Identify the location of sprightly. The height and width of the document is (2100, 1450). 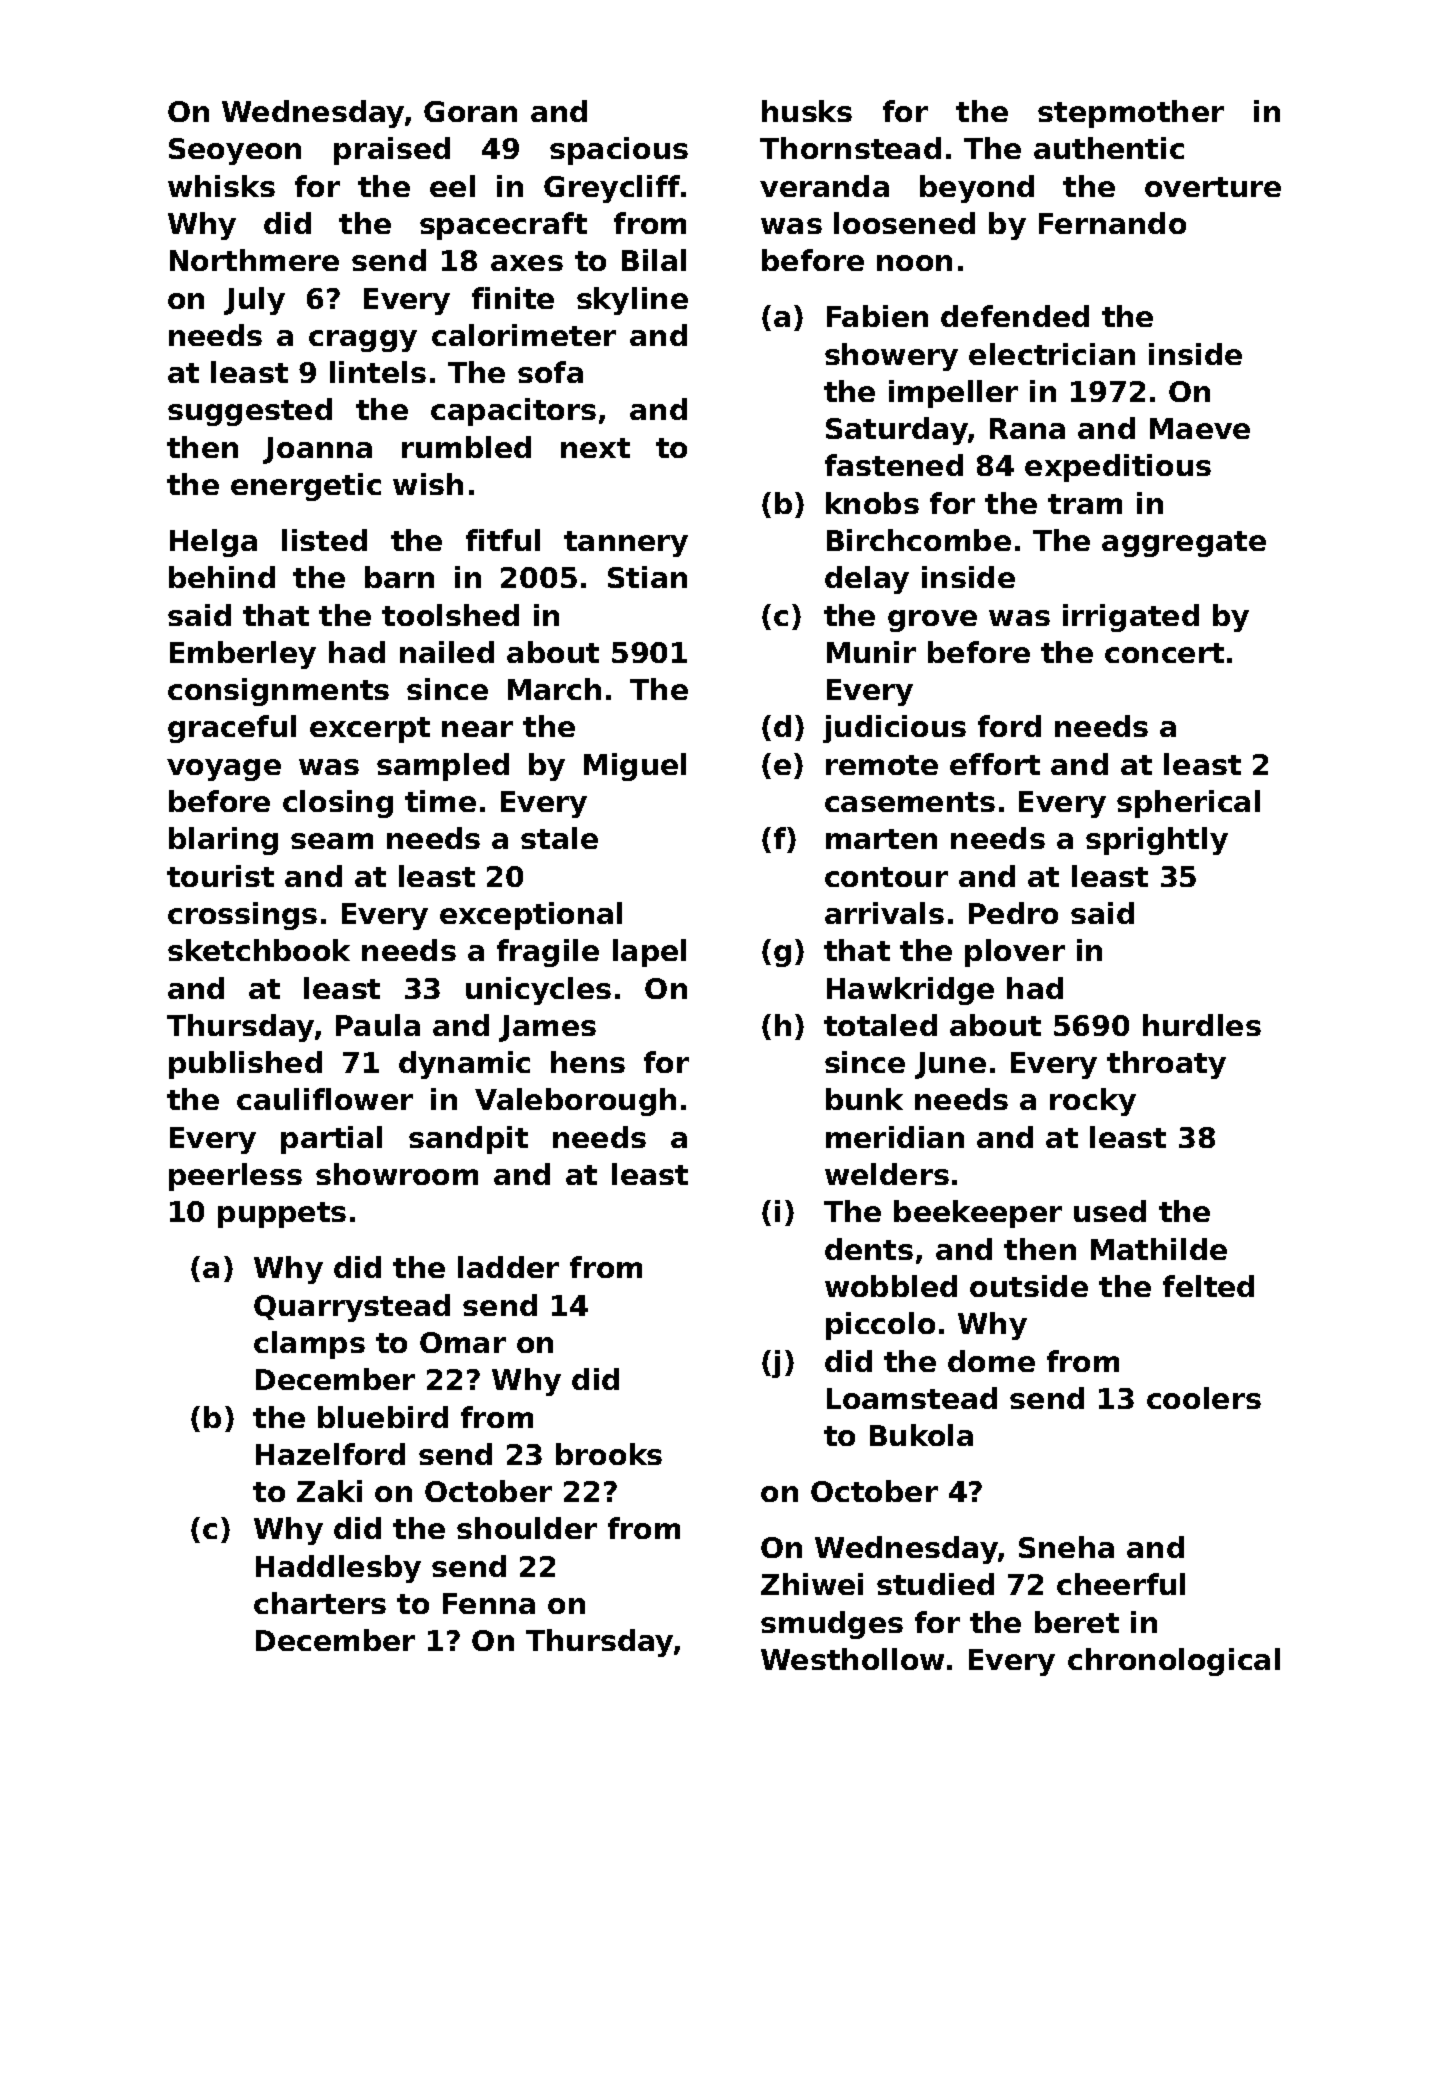
(1157, 841).
